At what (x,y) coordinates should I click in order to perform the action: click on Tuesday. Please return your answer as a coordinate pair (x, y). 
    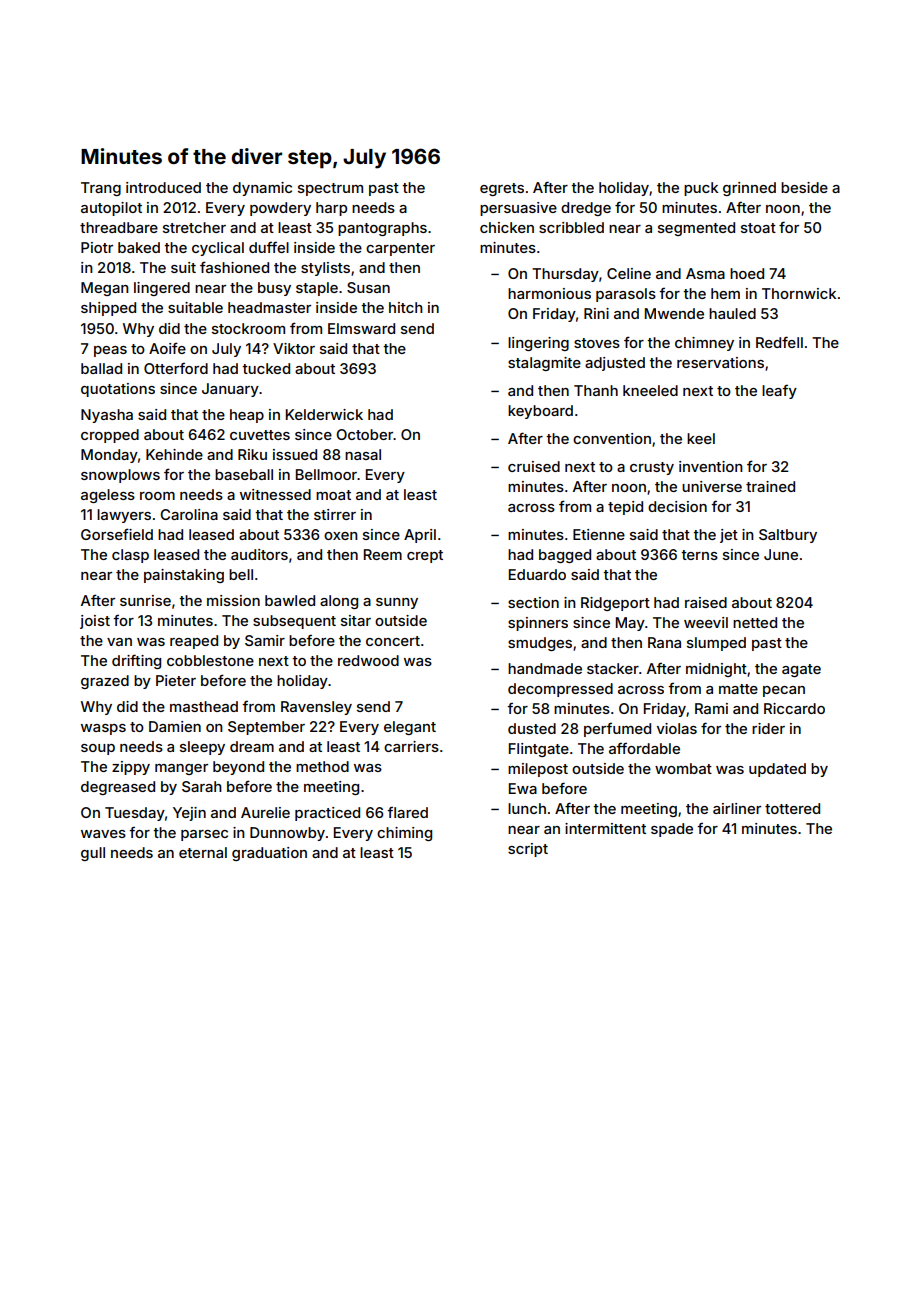
    Looking at the image, I should click on (135, 814).
